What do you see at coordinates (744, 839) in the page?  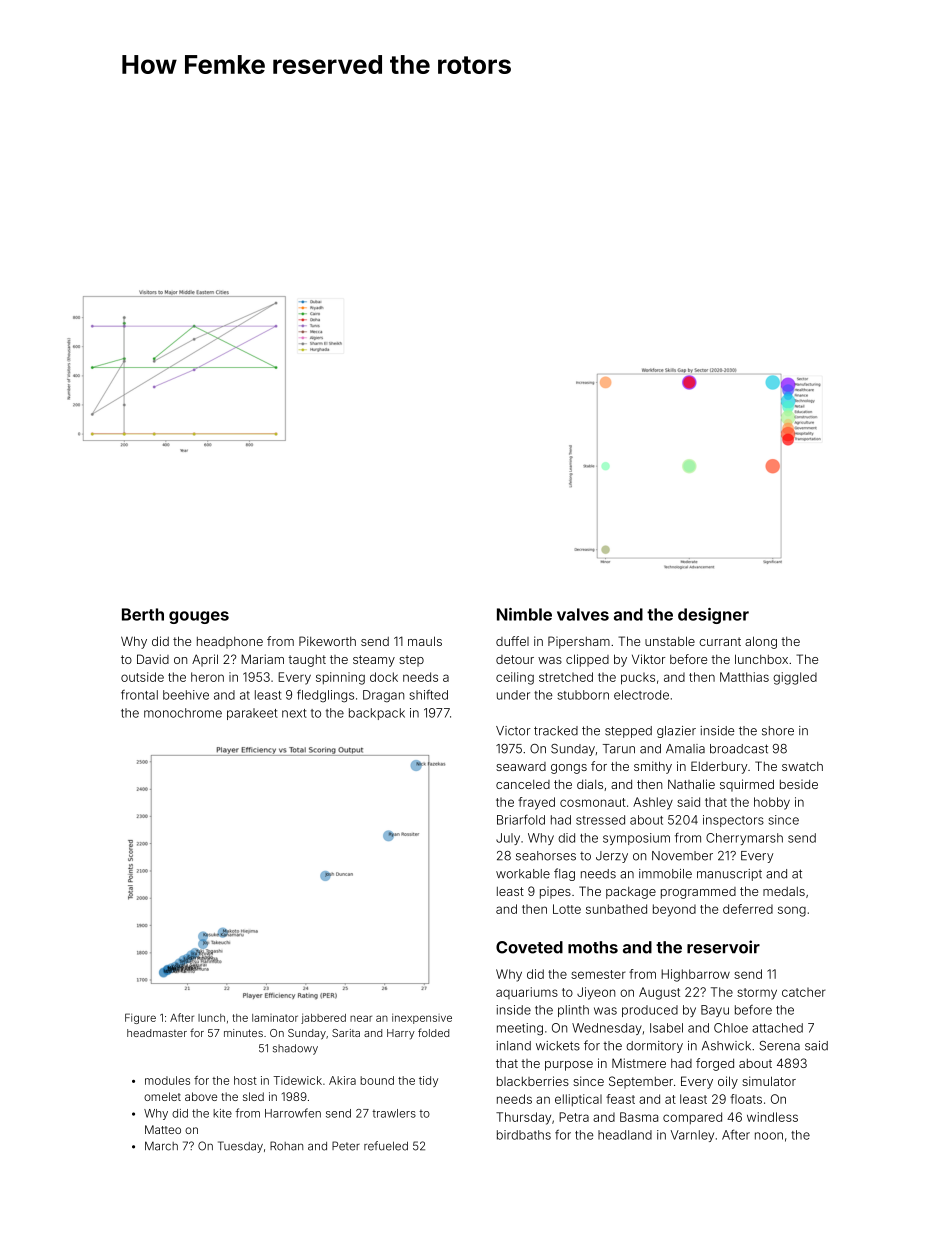 I see `Cherrymarsh` at bounding box center [744, 839].
